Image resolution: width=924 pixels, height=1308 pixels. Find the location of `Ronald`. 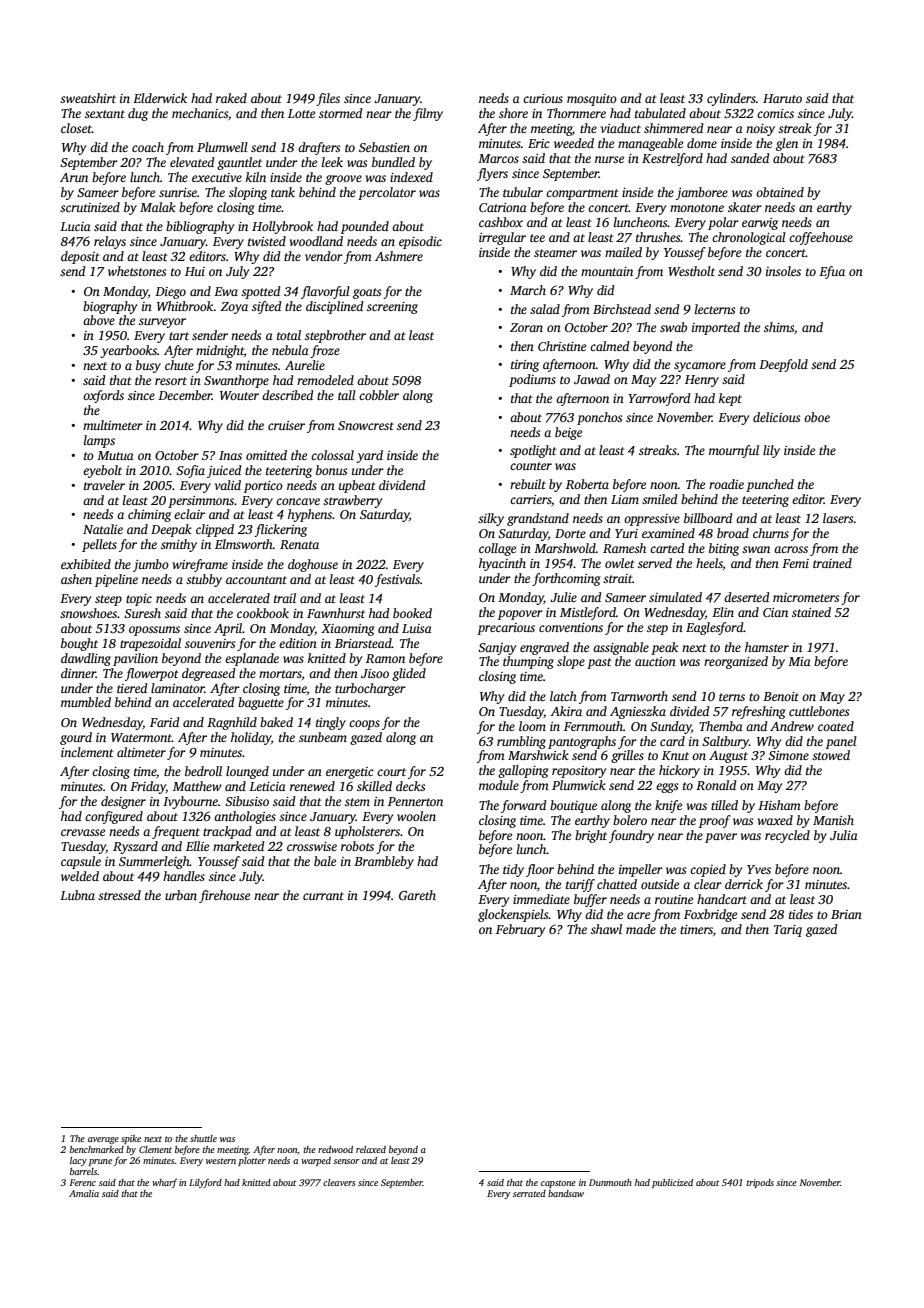

Ronald is located at coordinates (716, 785).
